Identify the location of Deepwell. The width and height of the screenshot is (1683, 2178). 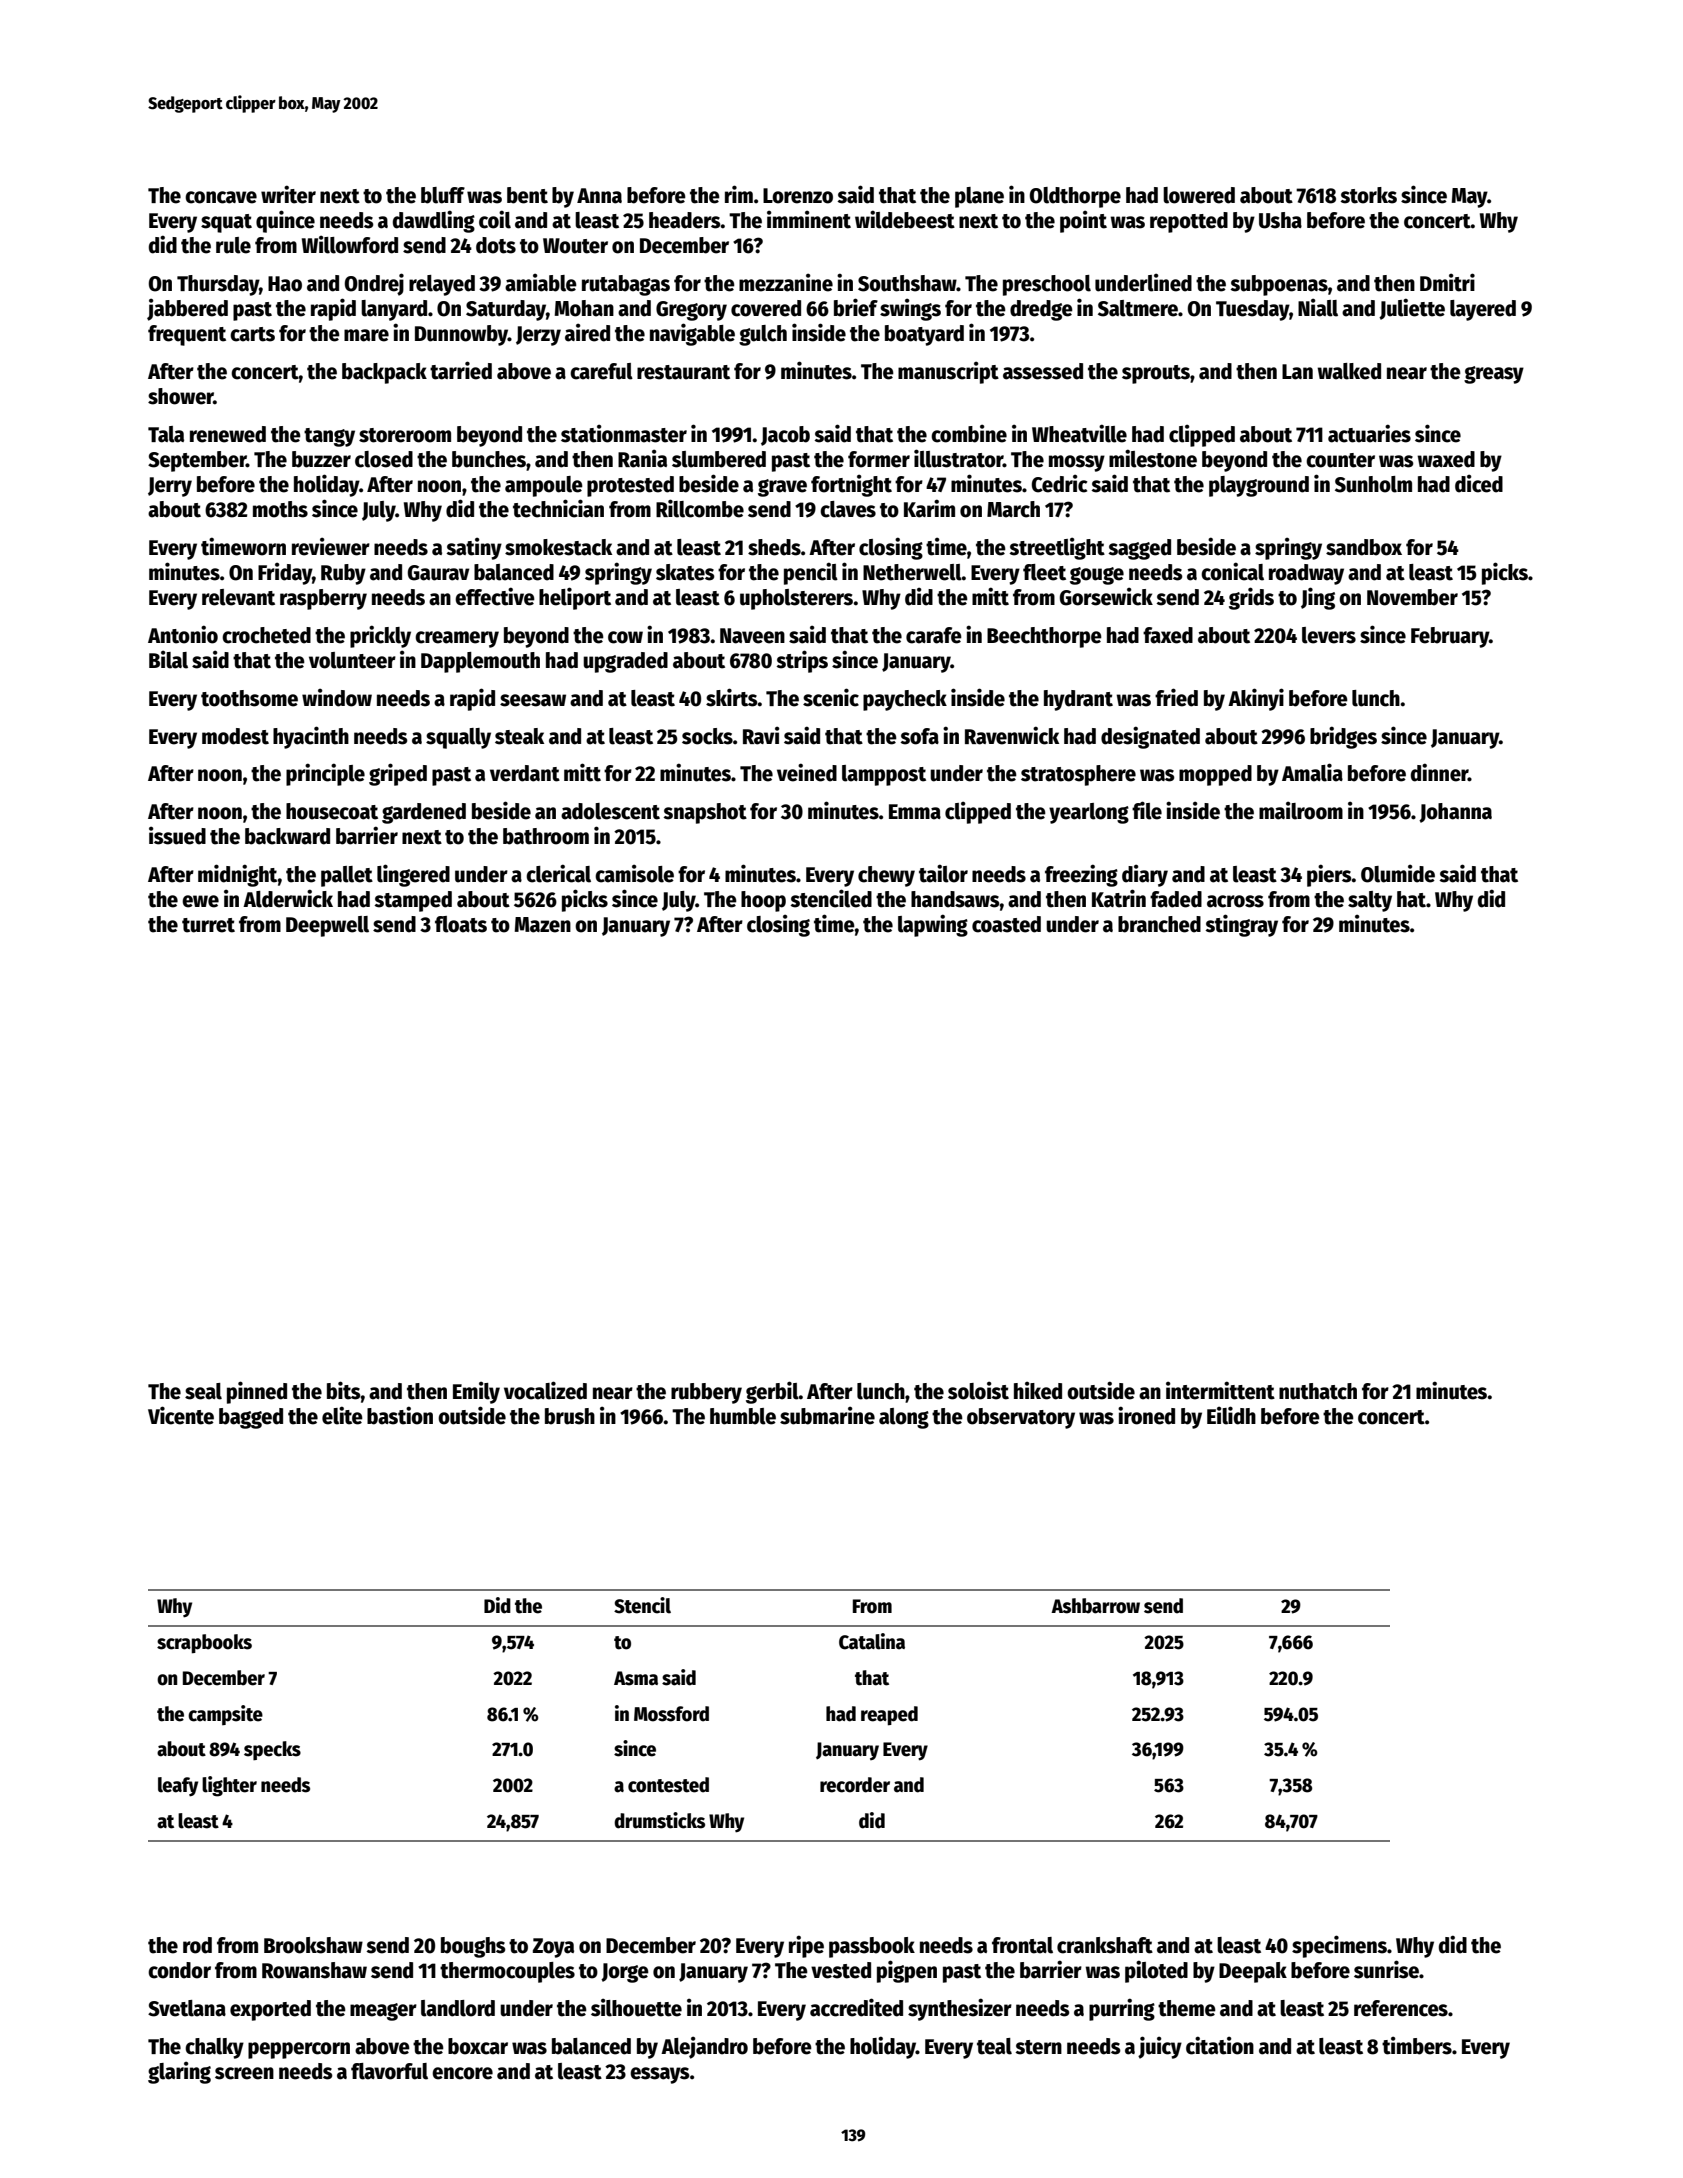
(327, 926).
